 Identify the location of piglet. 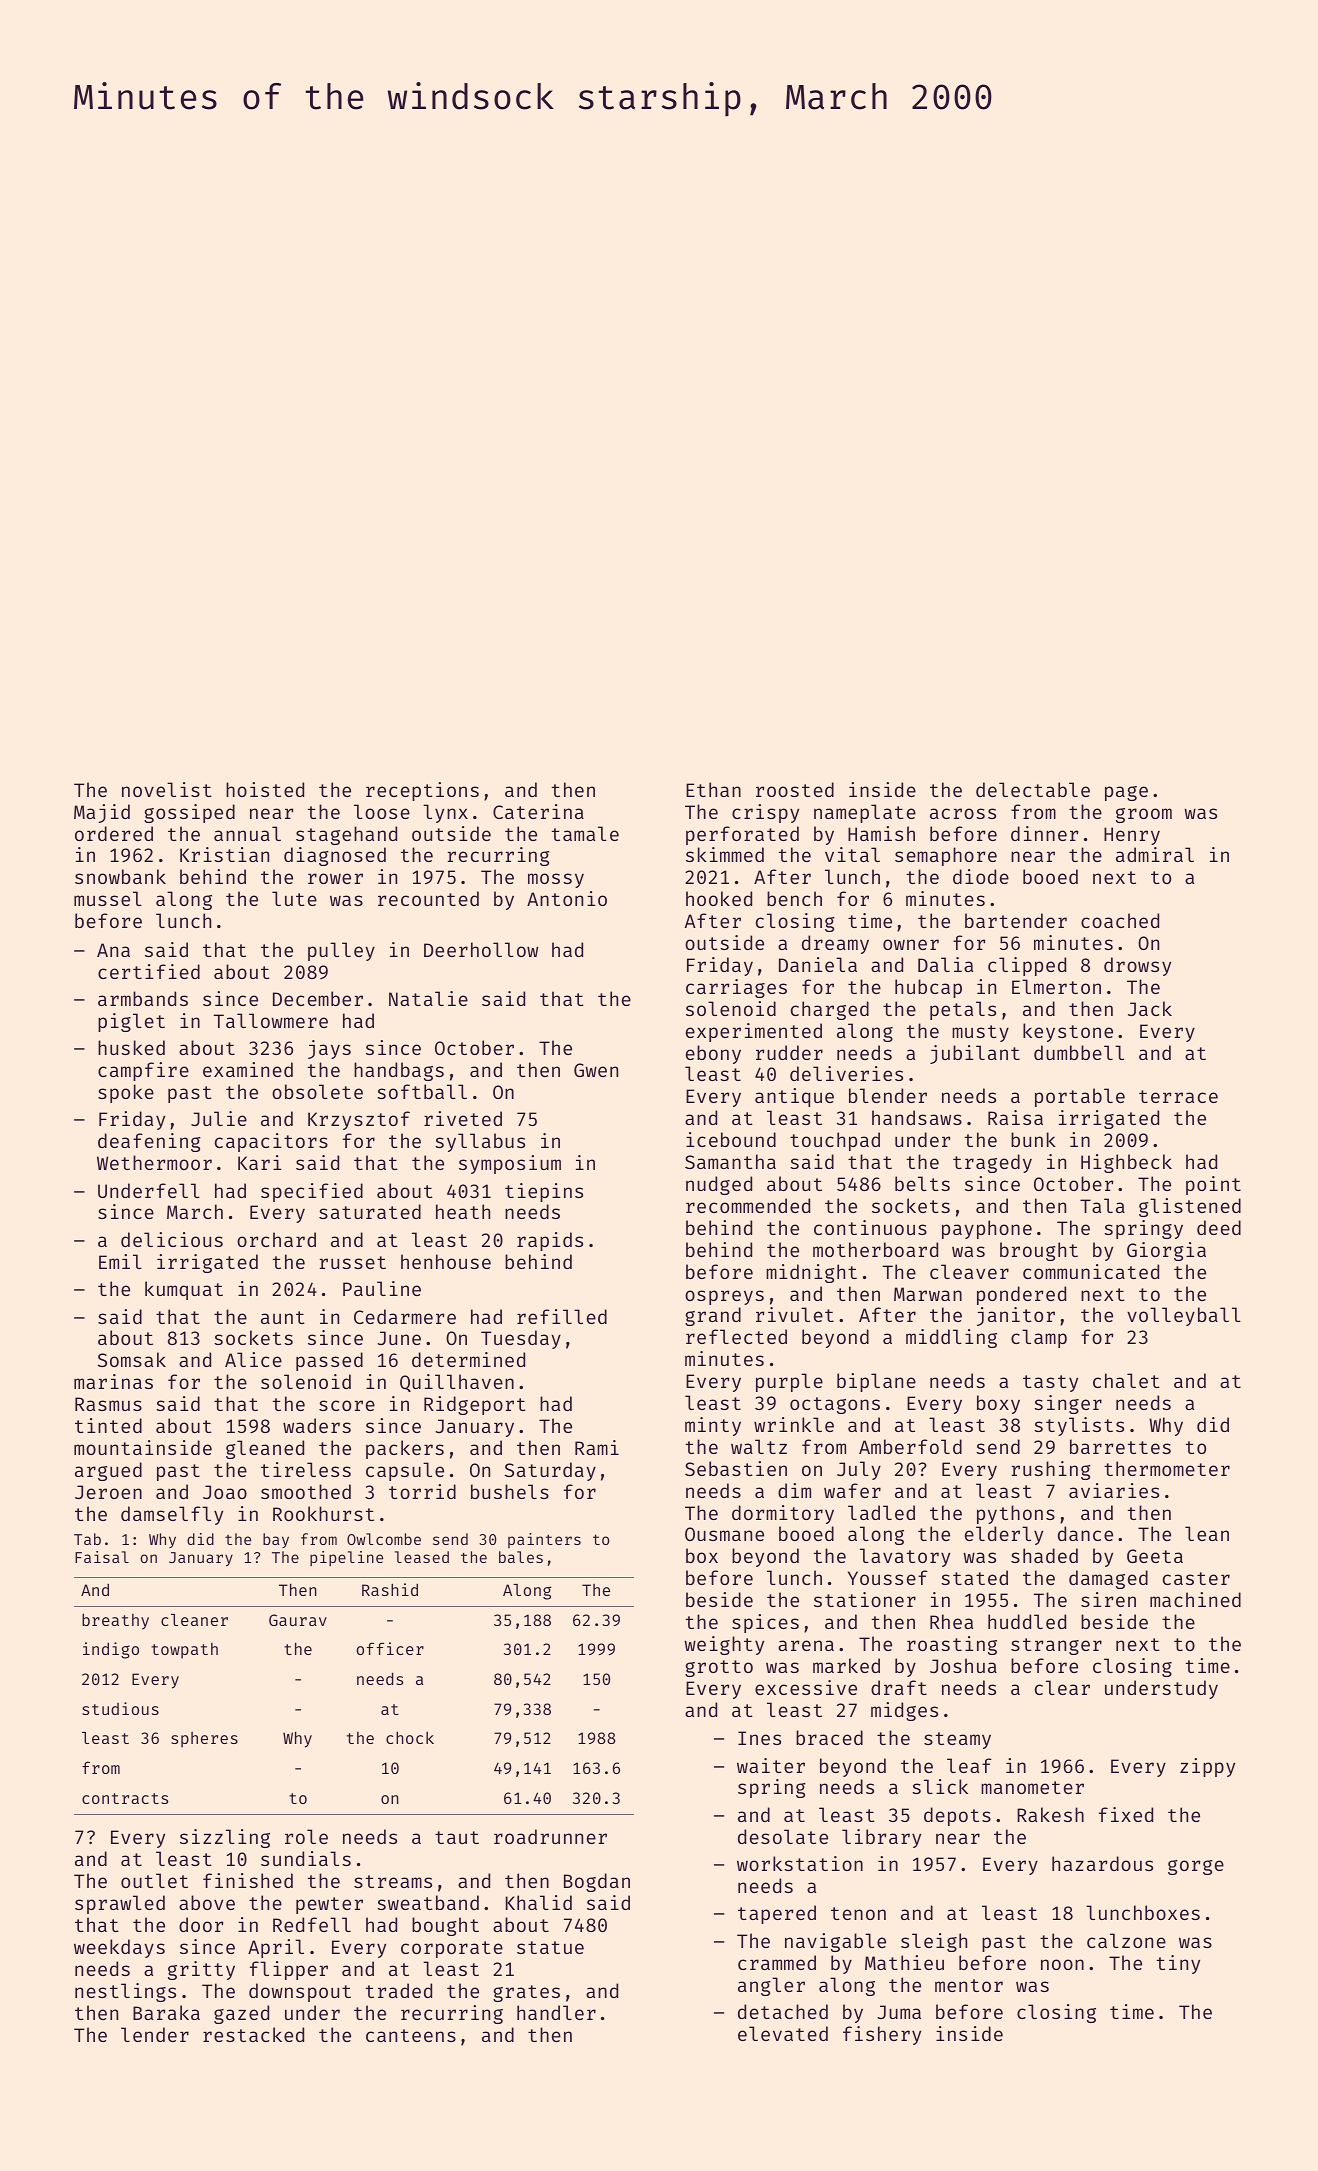
(131, 1022).
